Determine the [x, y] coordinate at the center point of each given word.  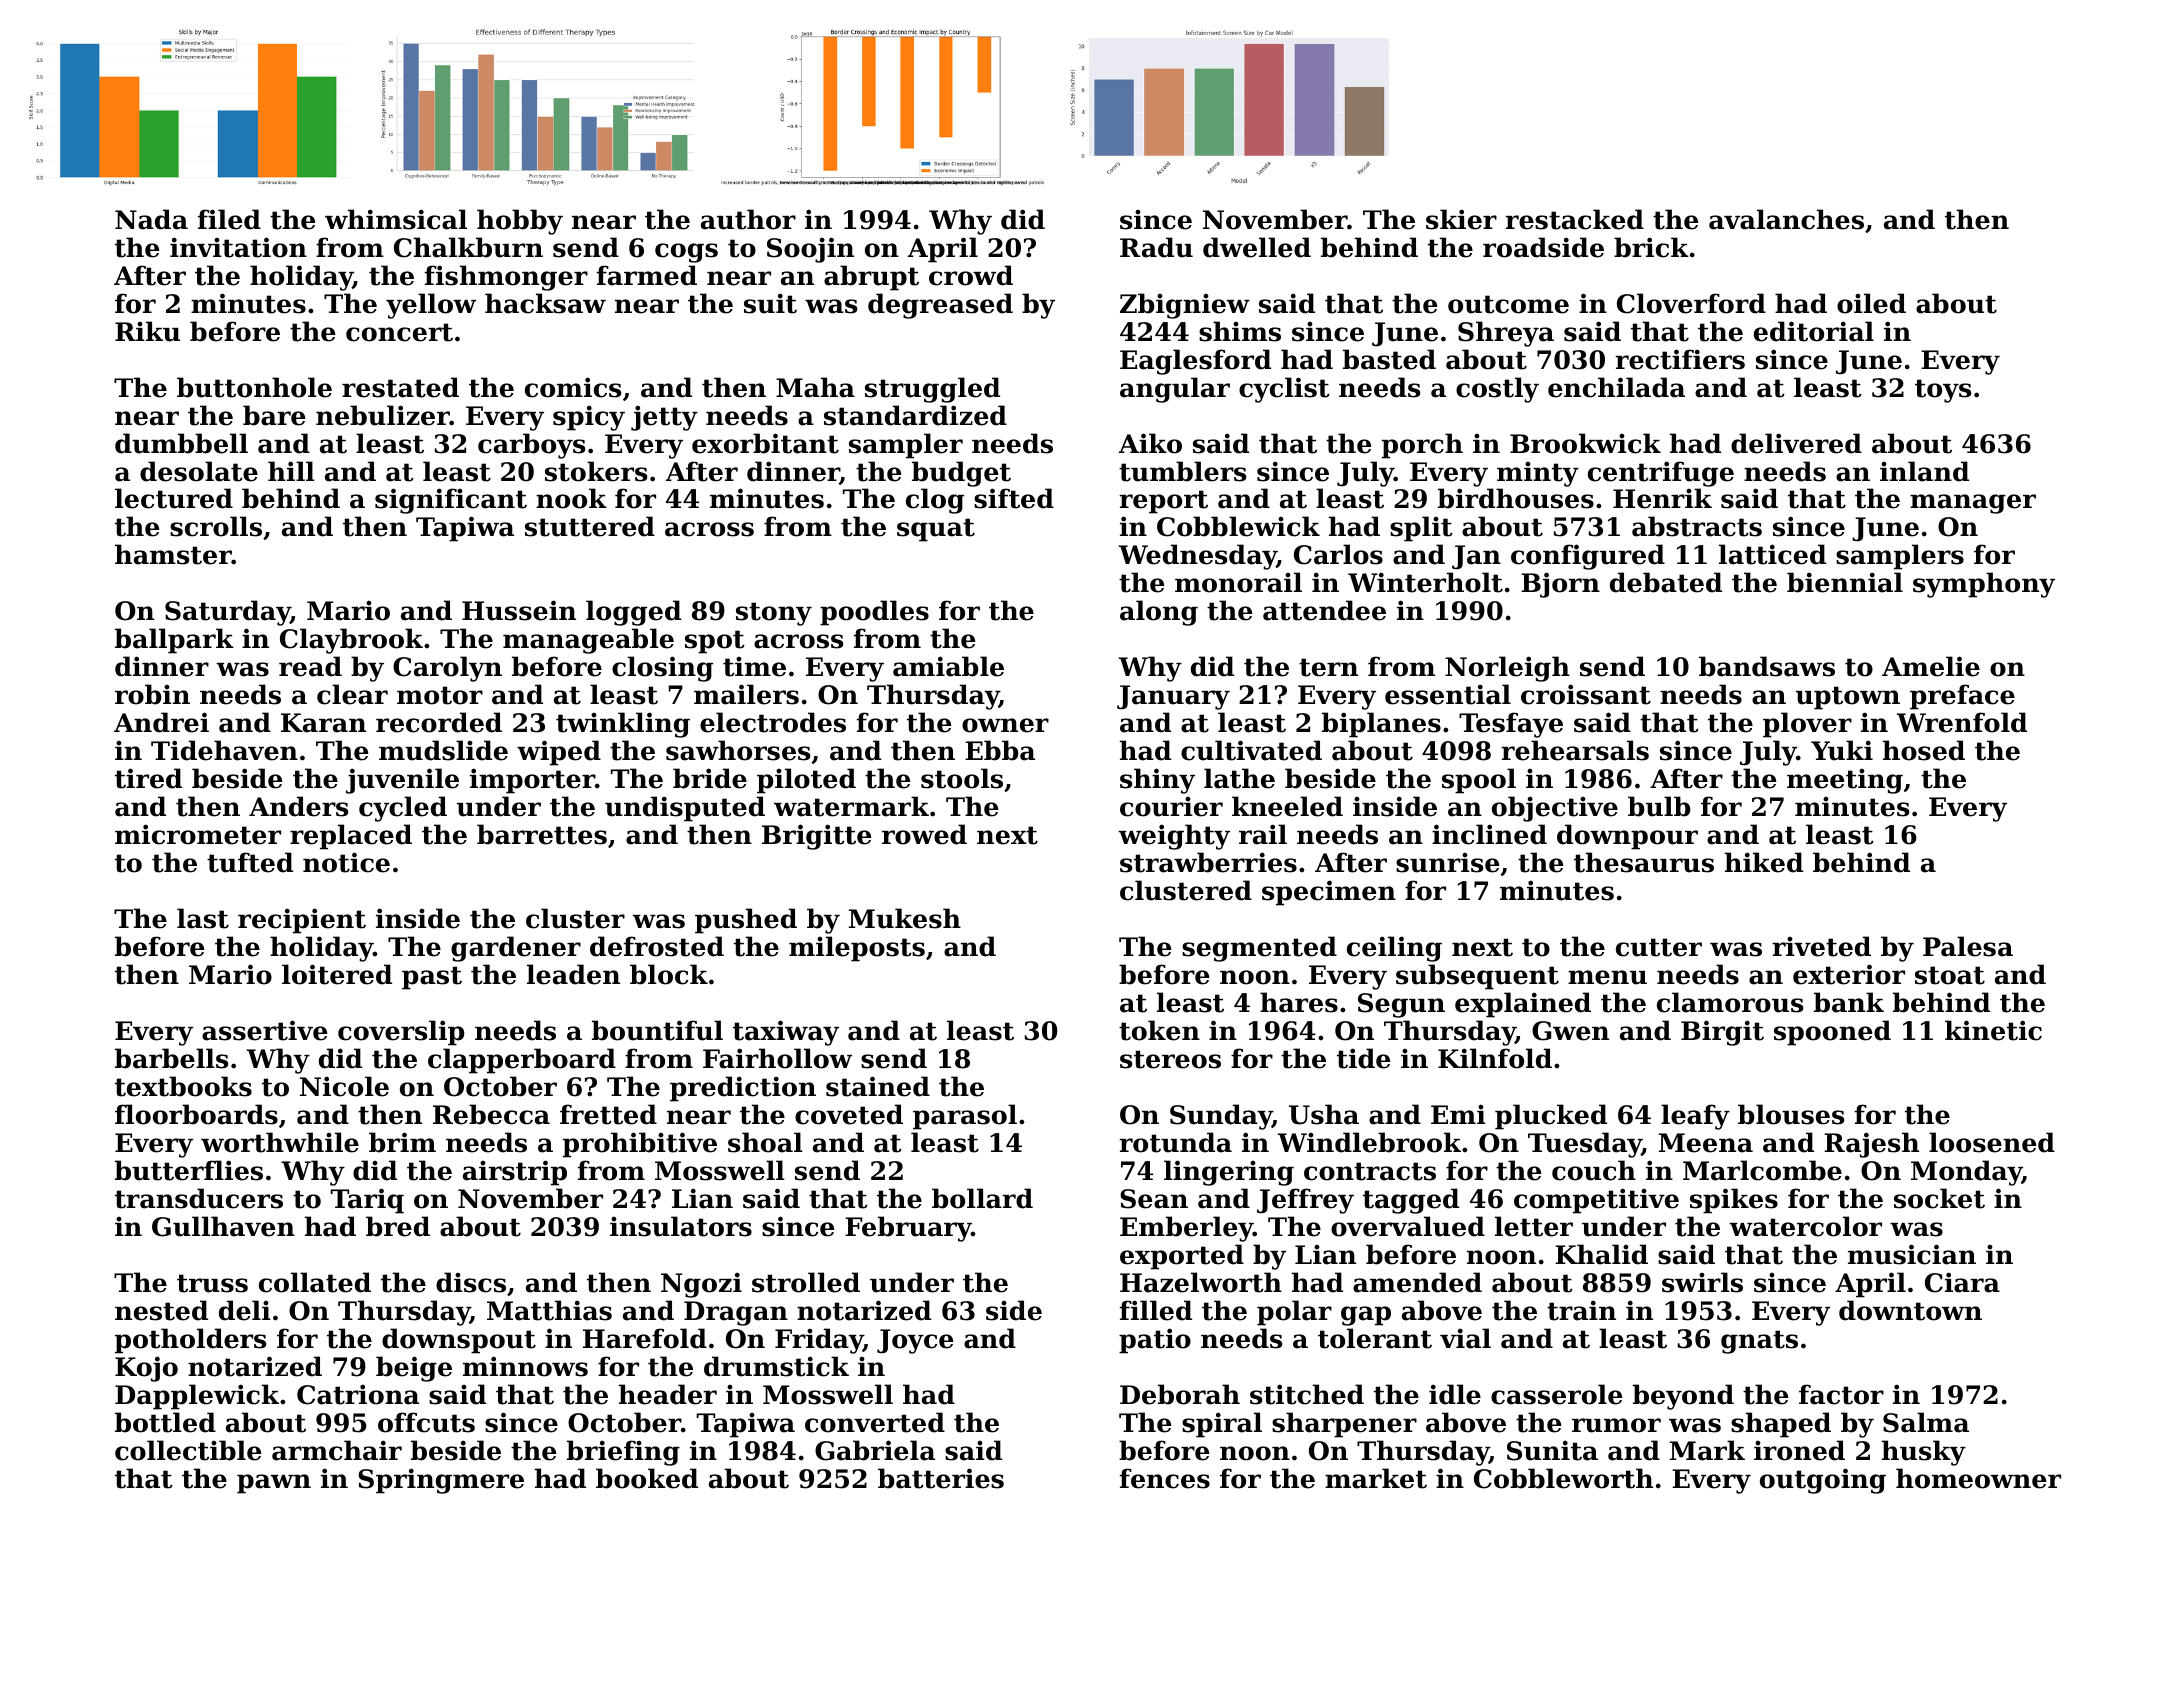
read [310, 666]
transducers [199, 1198]
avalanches [1786, 219]
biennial [1845, 582]
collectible [188, 1450]
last [203, 918]
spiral [1222, 1425]
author [748, 219]
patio [1155, 1341]
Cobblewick [1238, 526]
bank [1849, 1002]
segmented [1259, 949]
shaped [1781, 1425]
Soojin [810, 250]
